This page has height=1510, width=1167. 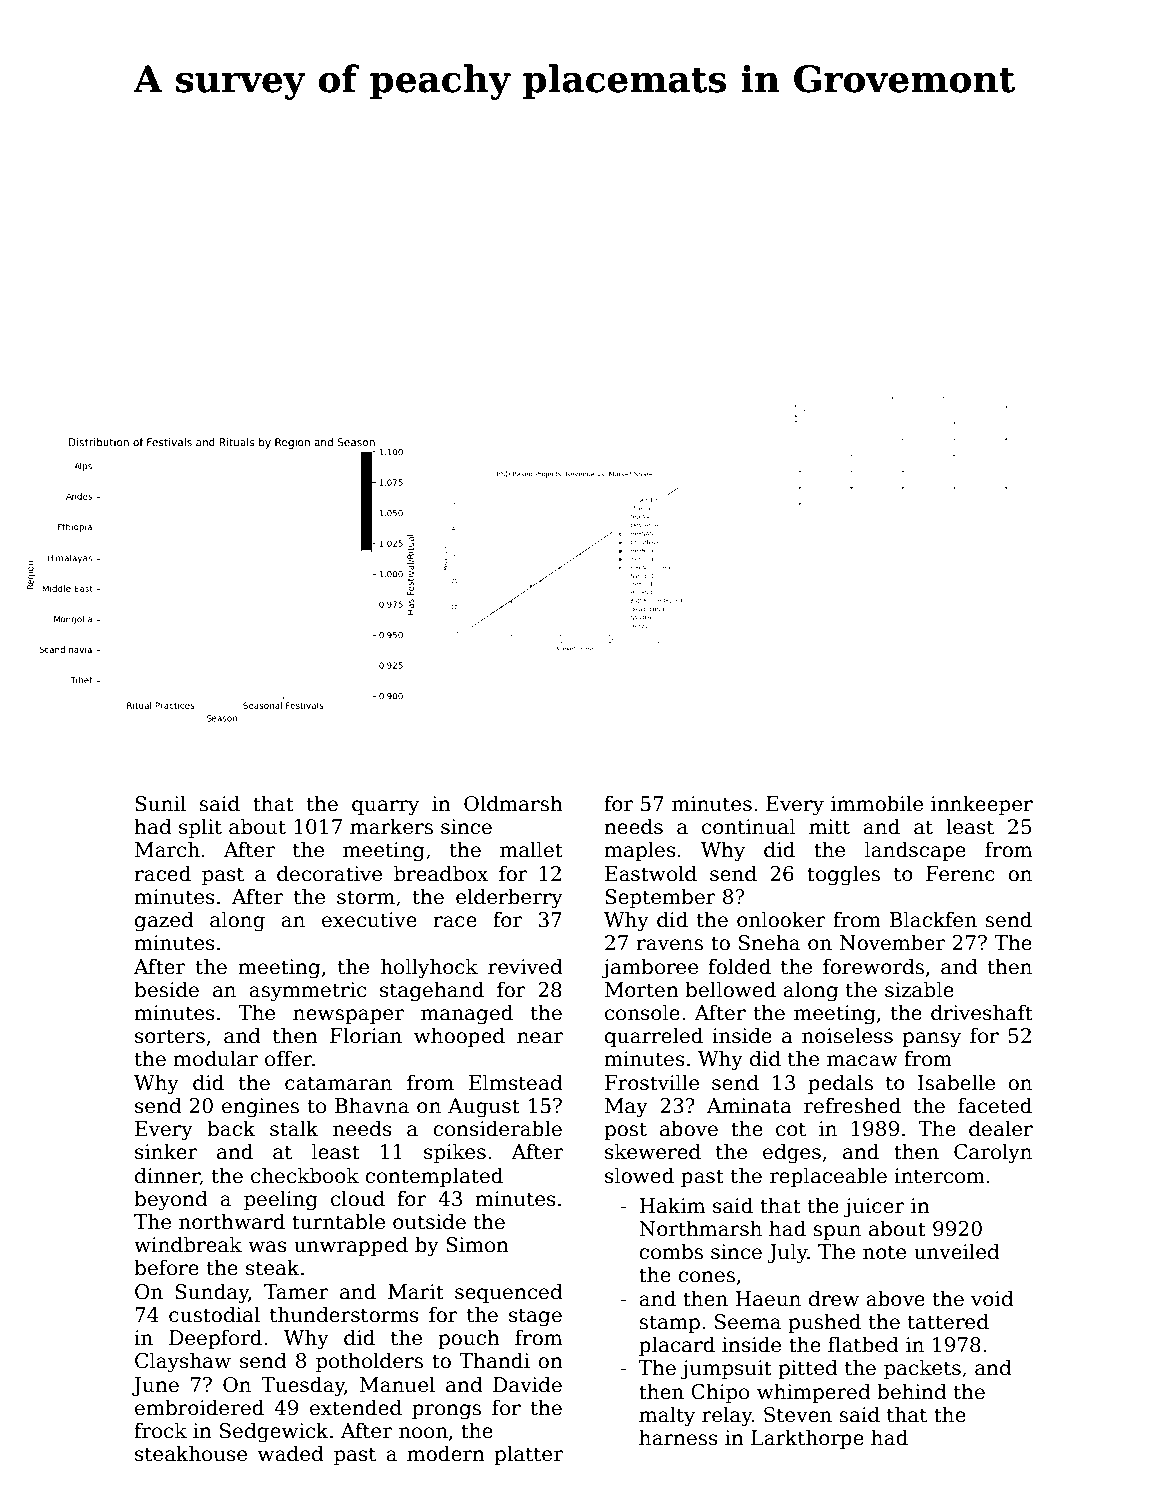 I want to click on console, so click(x=642, y=1012).
